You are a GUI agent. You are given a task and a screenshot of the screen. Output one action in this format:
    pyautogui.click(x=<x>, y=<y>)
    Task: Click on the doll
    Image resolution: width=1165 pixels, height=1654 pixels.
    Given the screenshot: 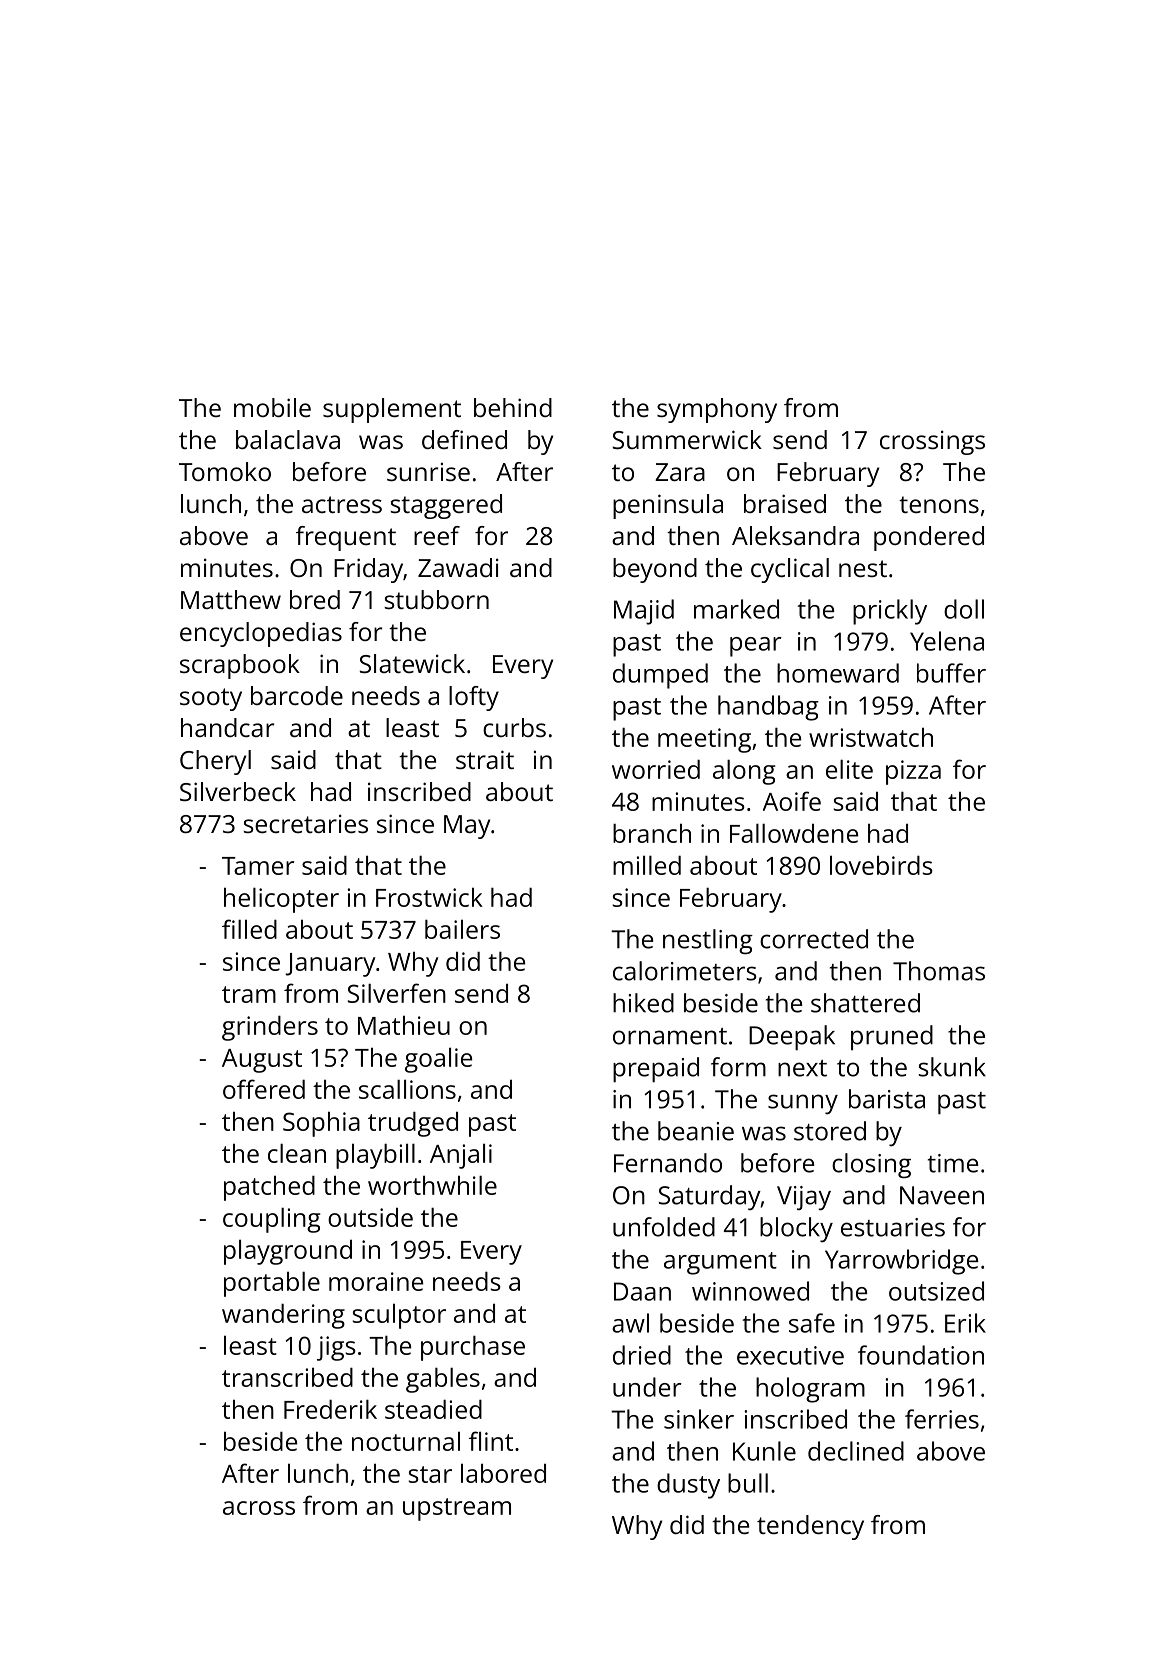 What is the action you would take?
    pyautogui.click(x=964, y=609)
